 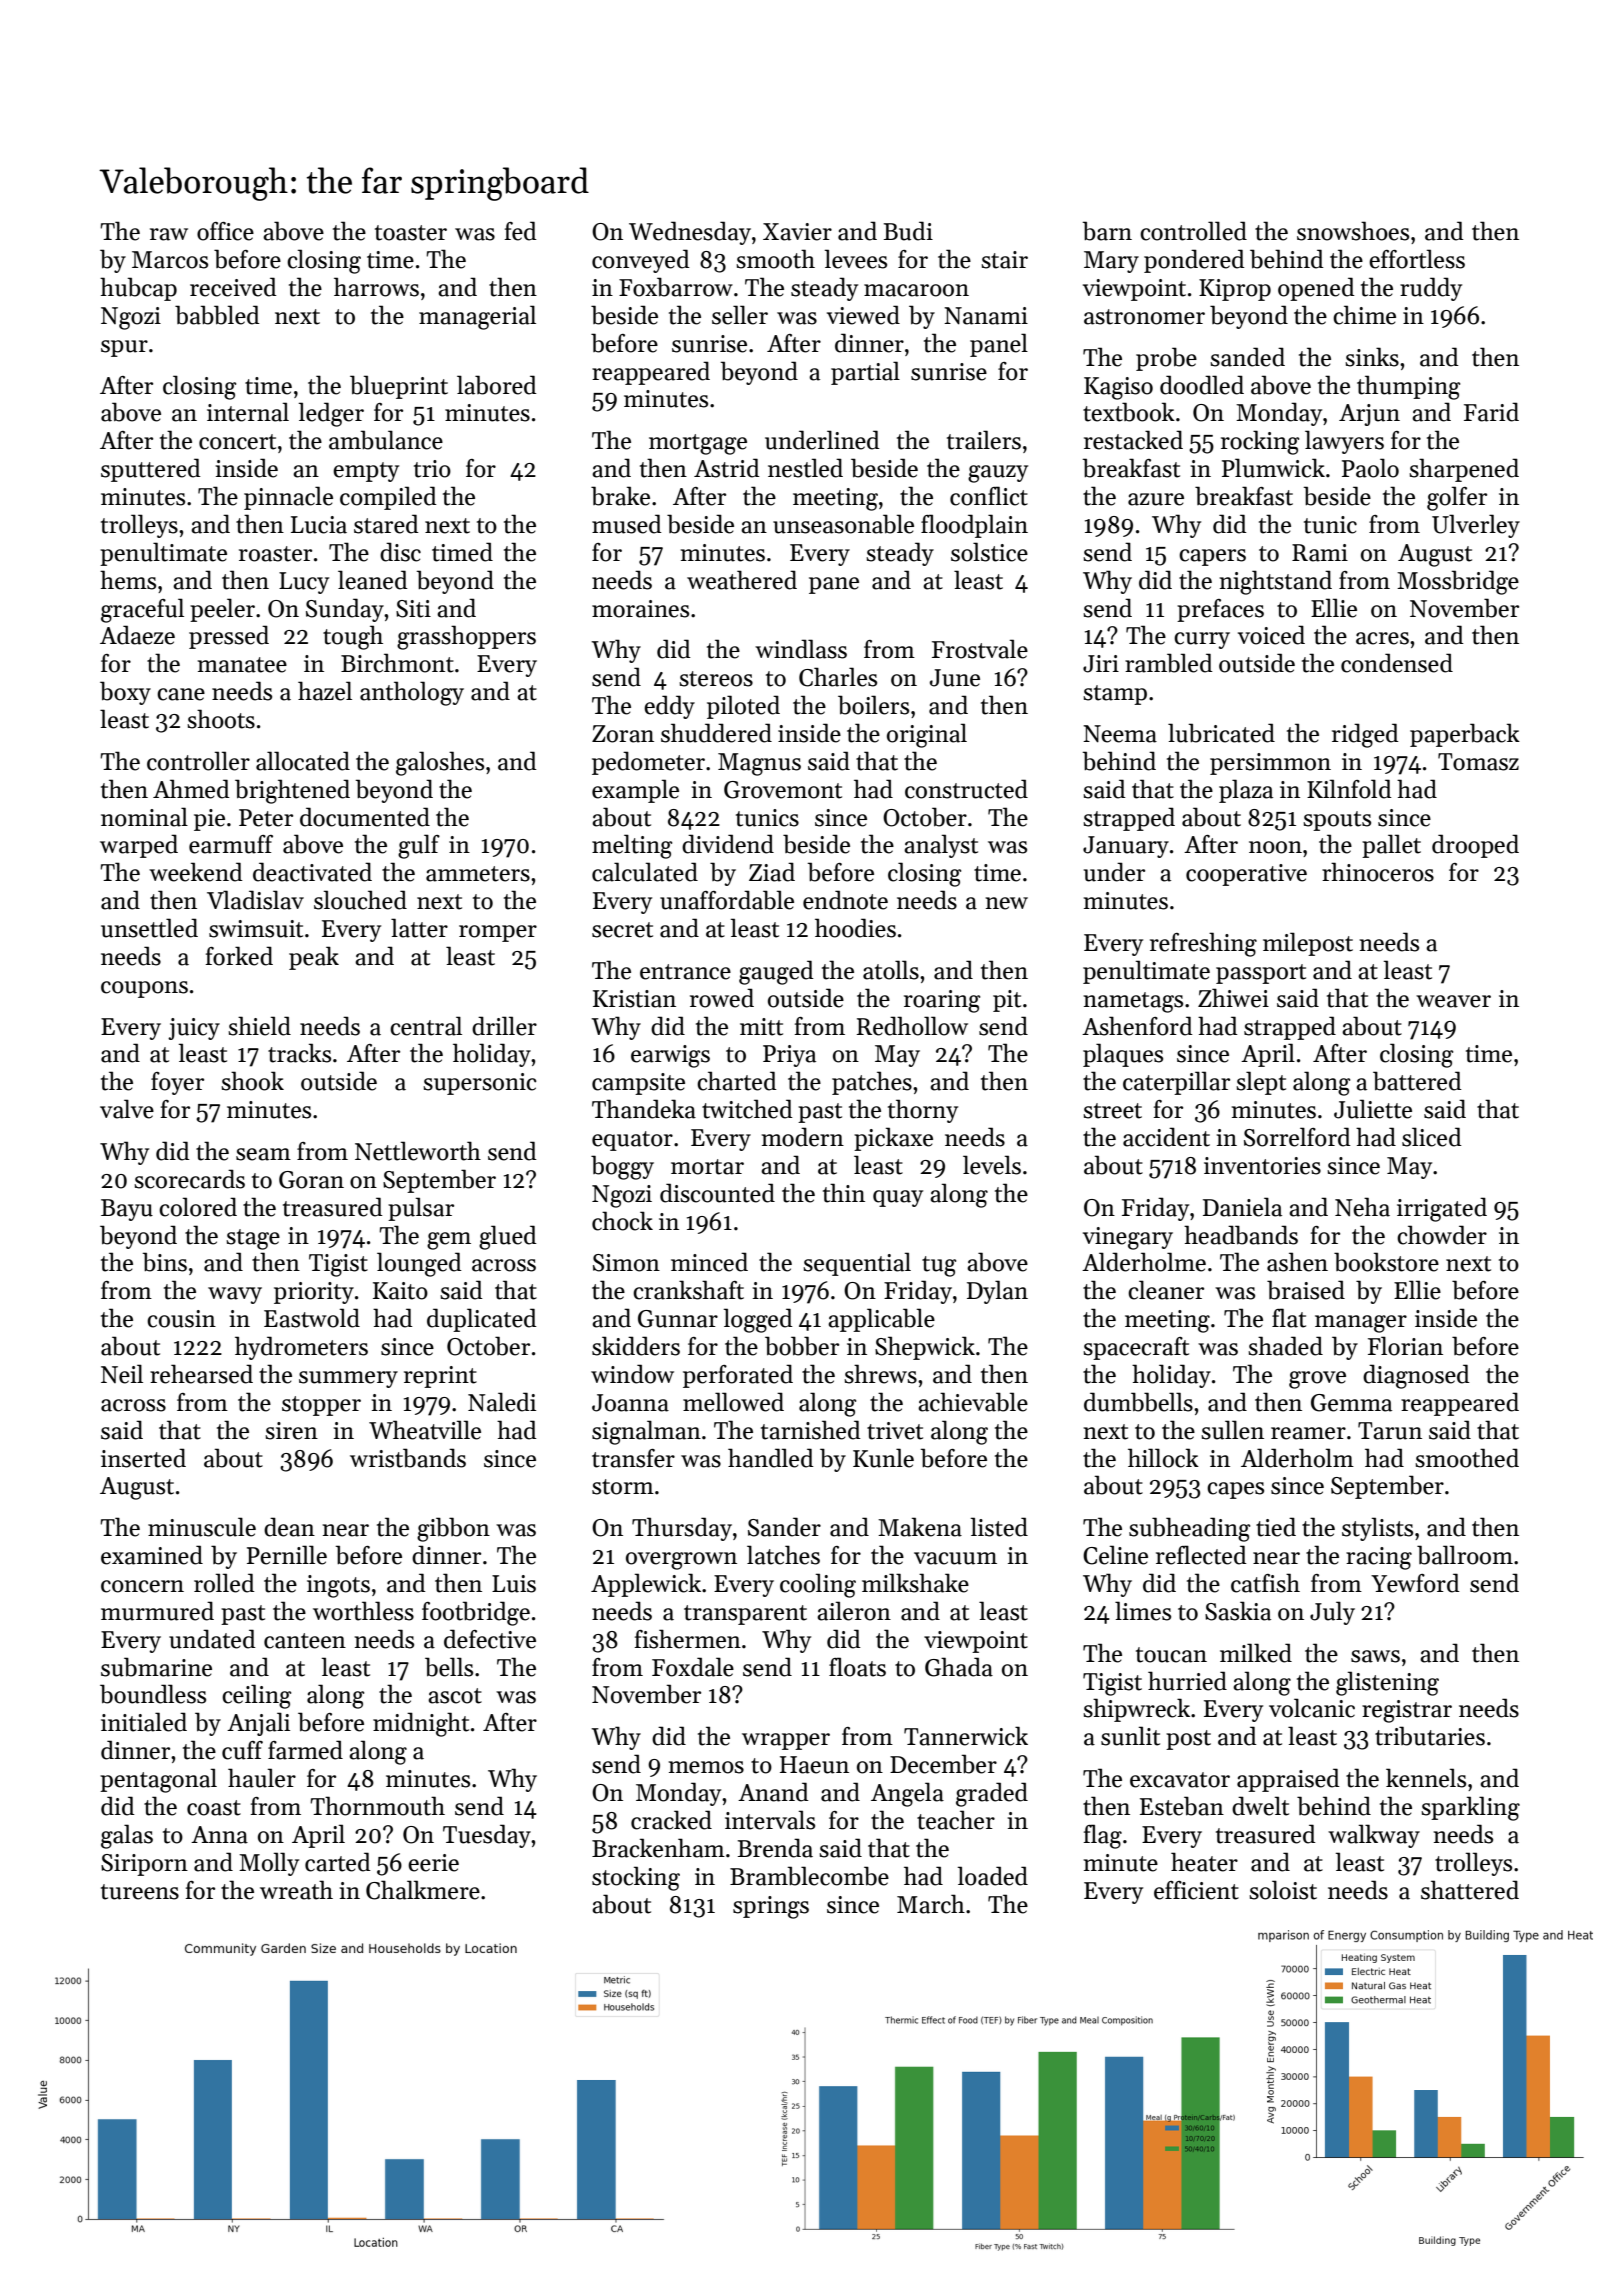 What do you see at coordinates (855, 928) in the screenshot?
I see `hoodies` at bounding box center [855, 928].
